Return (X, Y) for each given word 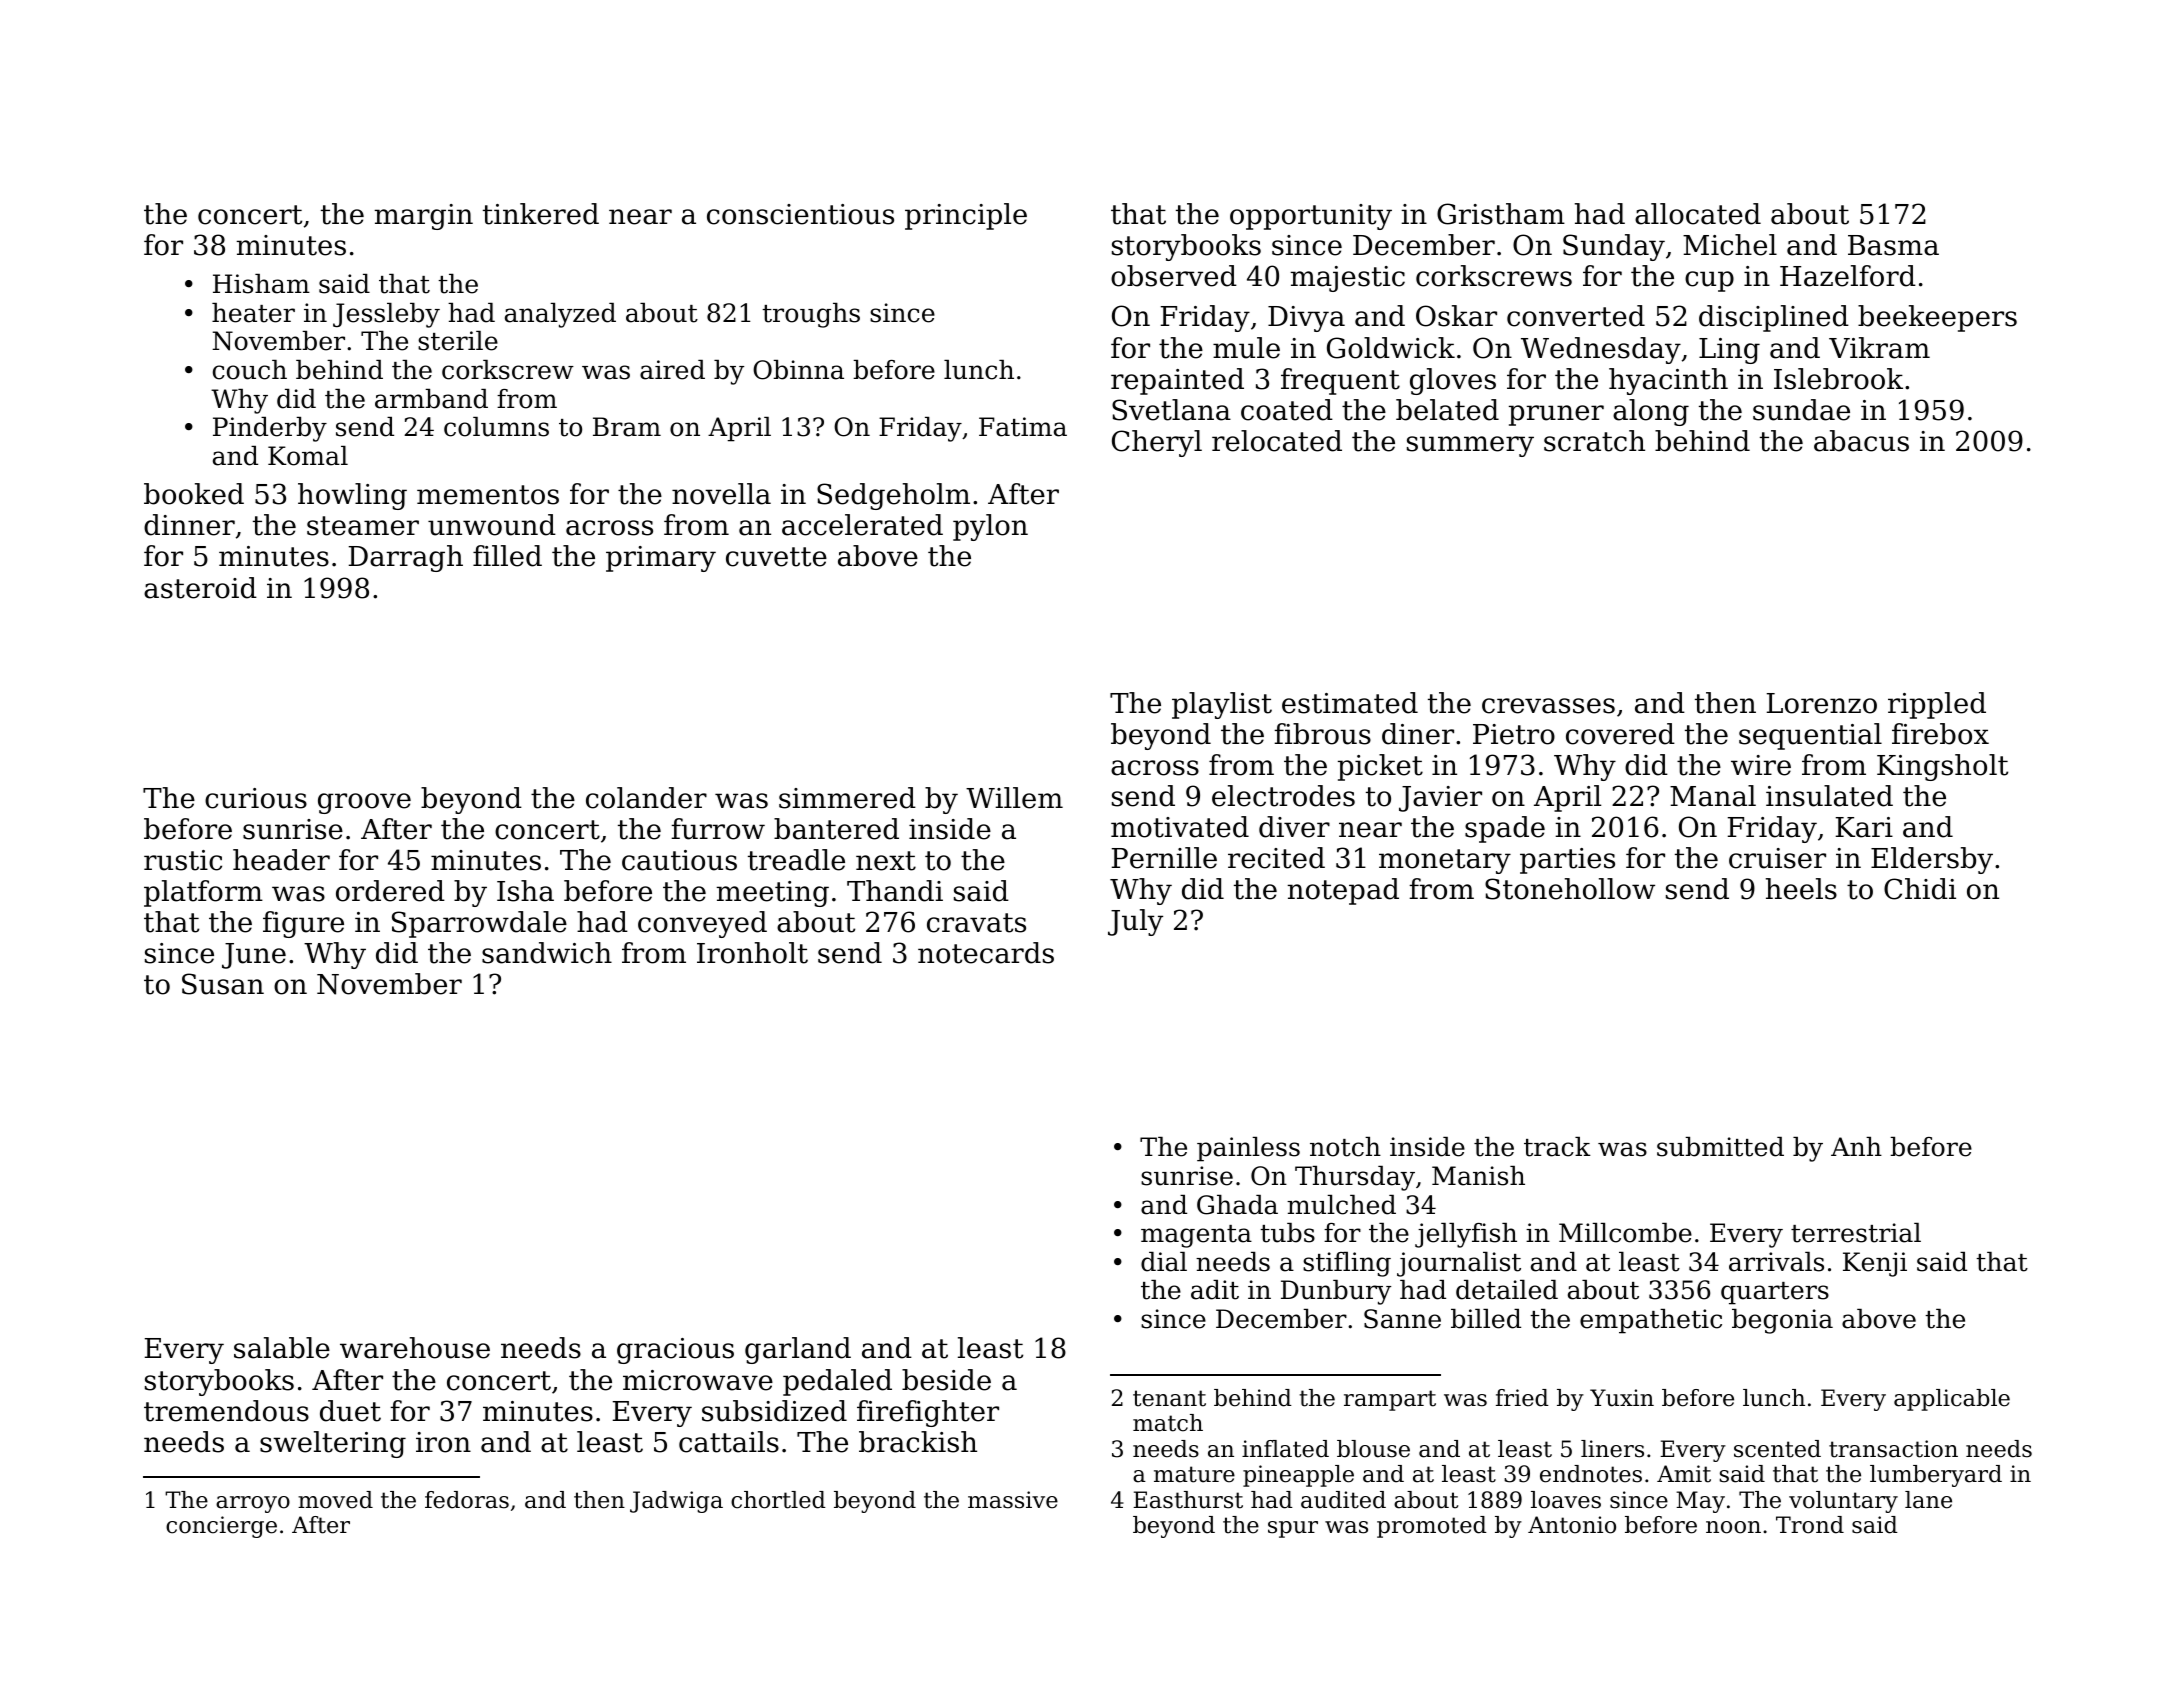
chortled (778, 1500)
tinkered (541, 214)
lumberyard (1936, 1476)
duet (350, 1411)
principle (966, 216)
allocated (1698, 214)
